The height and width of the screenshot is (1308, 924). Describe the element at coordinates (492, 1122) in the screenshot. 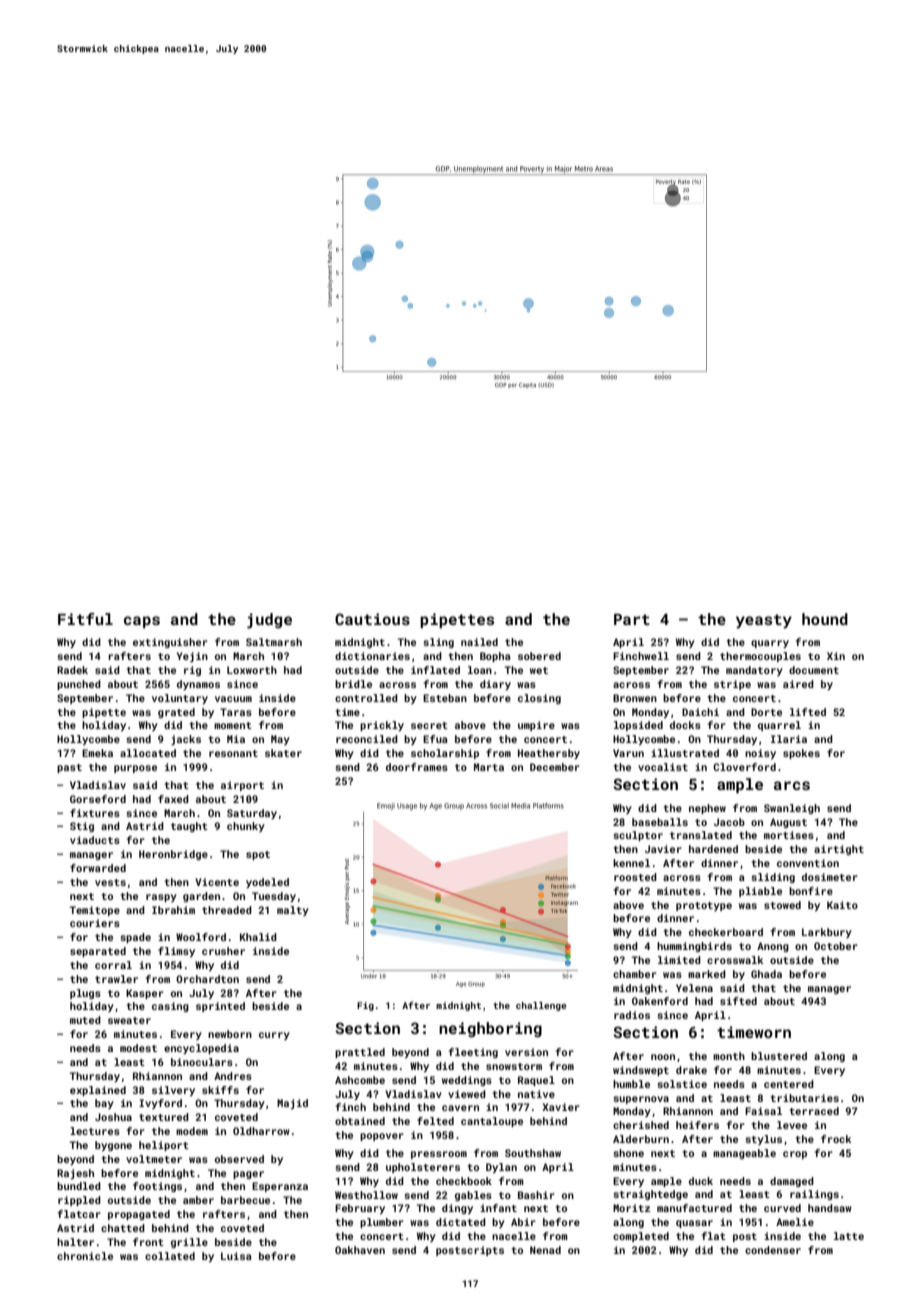

I see `cantaloupe` at that location.
